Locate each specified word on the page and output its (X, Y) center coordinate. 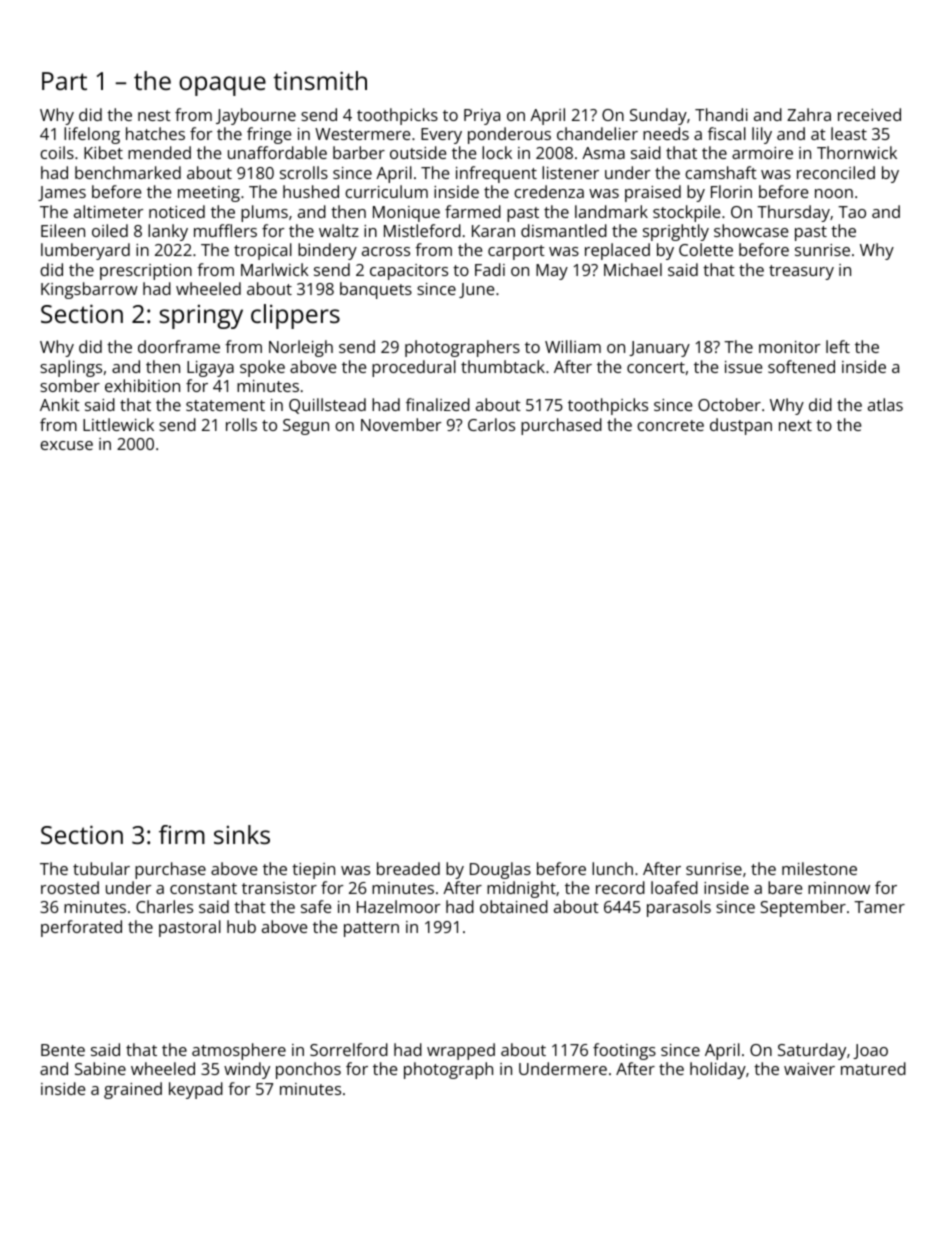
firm (182, 834)
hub (241, 926)
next (795, 425)
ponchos (308, 1070)
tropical (263, 251)
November (401, 424)
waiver (809, 1069)
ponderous (509, 135)
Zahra (809, 114)
